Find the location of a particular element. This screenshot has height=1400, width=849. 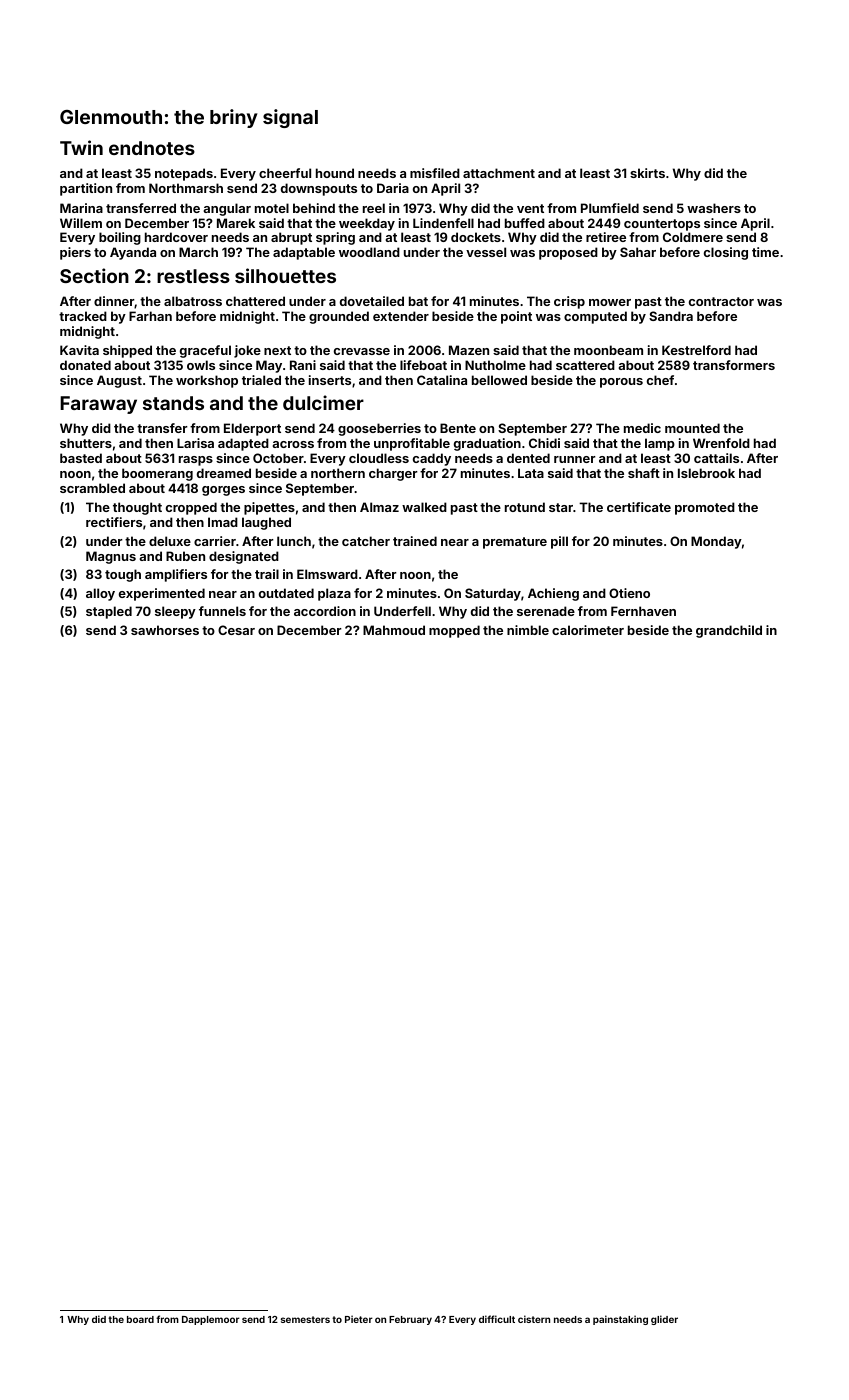

dinner is located at coordinates (114, 301).
